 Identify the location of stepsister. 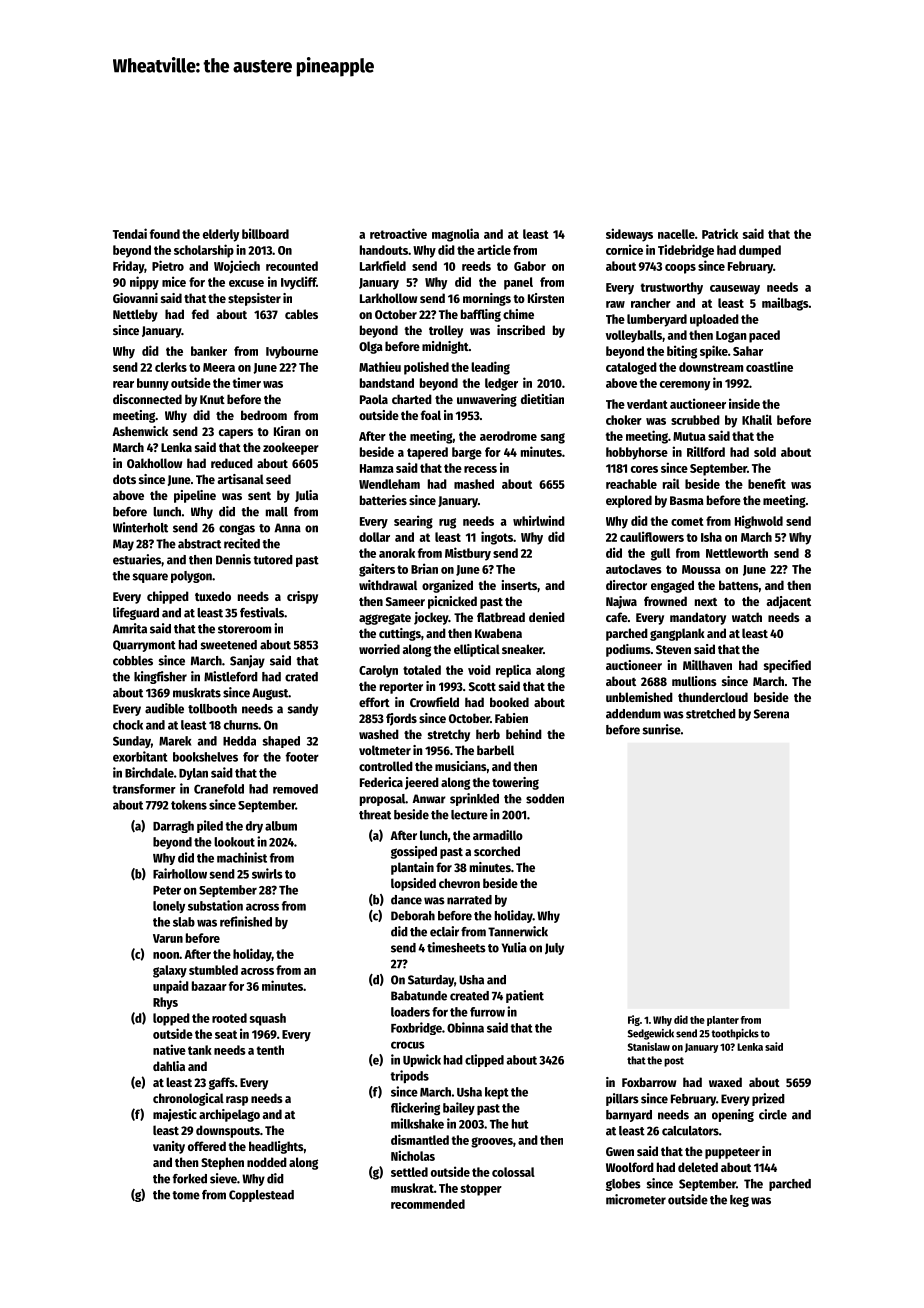
(254, 299).
